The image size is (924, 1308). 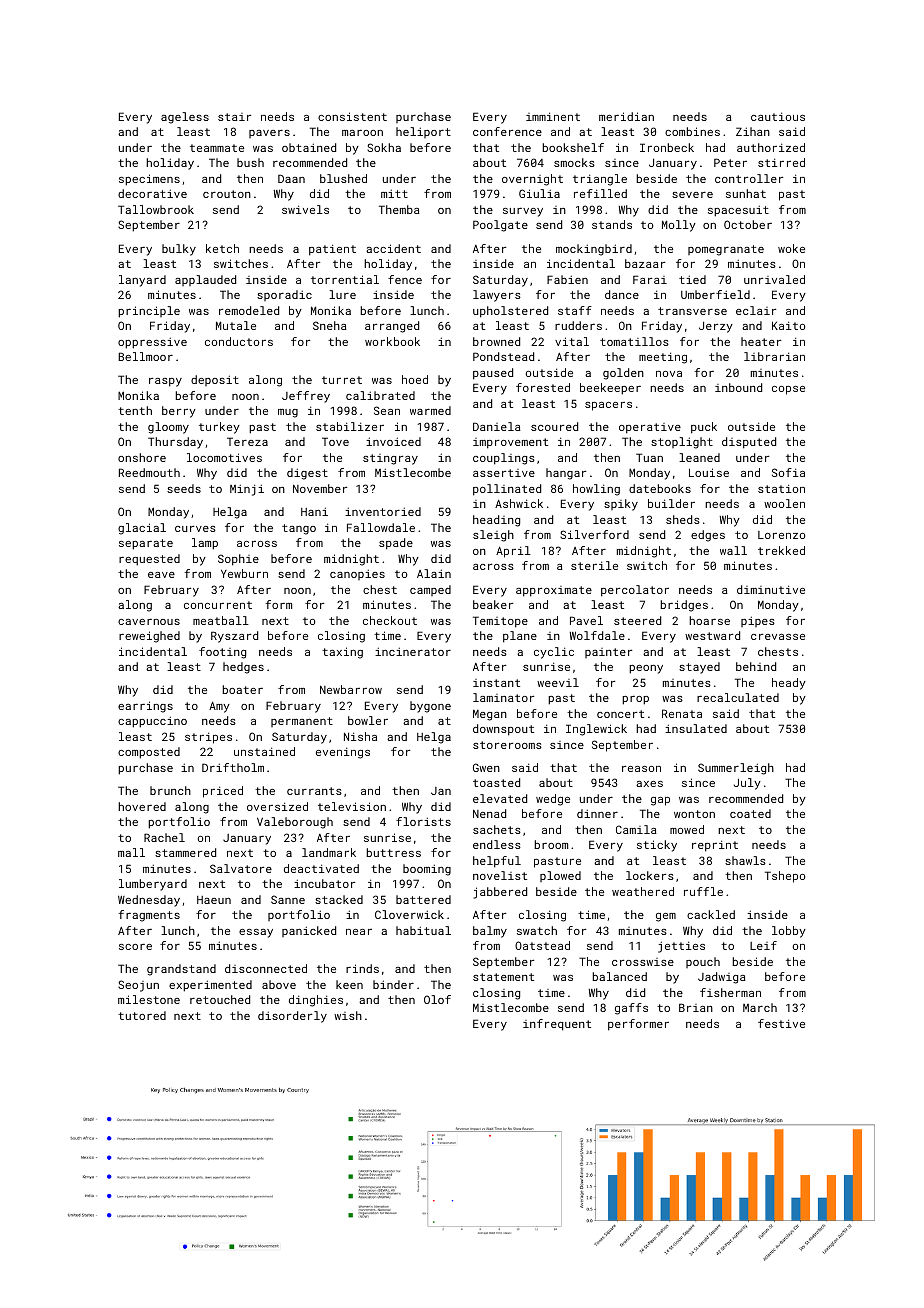 I want to click on deactivated, so click(x=321, y=868).
